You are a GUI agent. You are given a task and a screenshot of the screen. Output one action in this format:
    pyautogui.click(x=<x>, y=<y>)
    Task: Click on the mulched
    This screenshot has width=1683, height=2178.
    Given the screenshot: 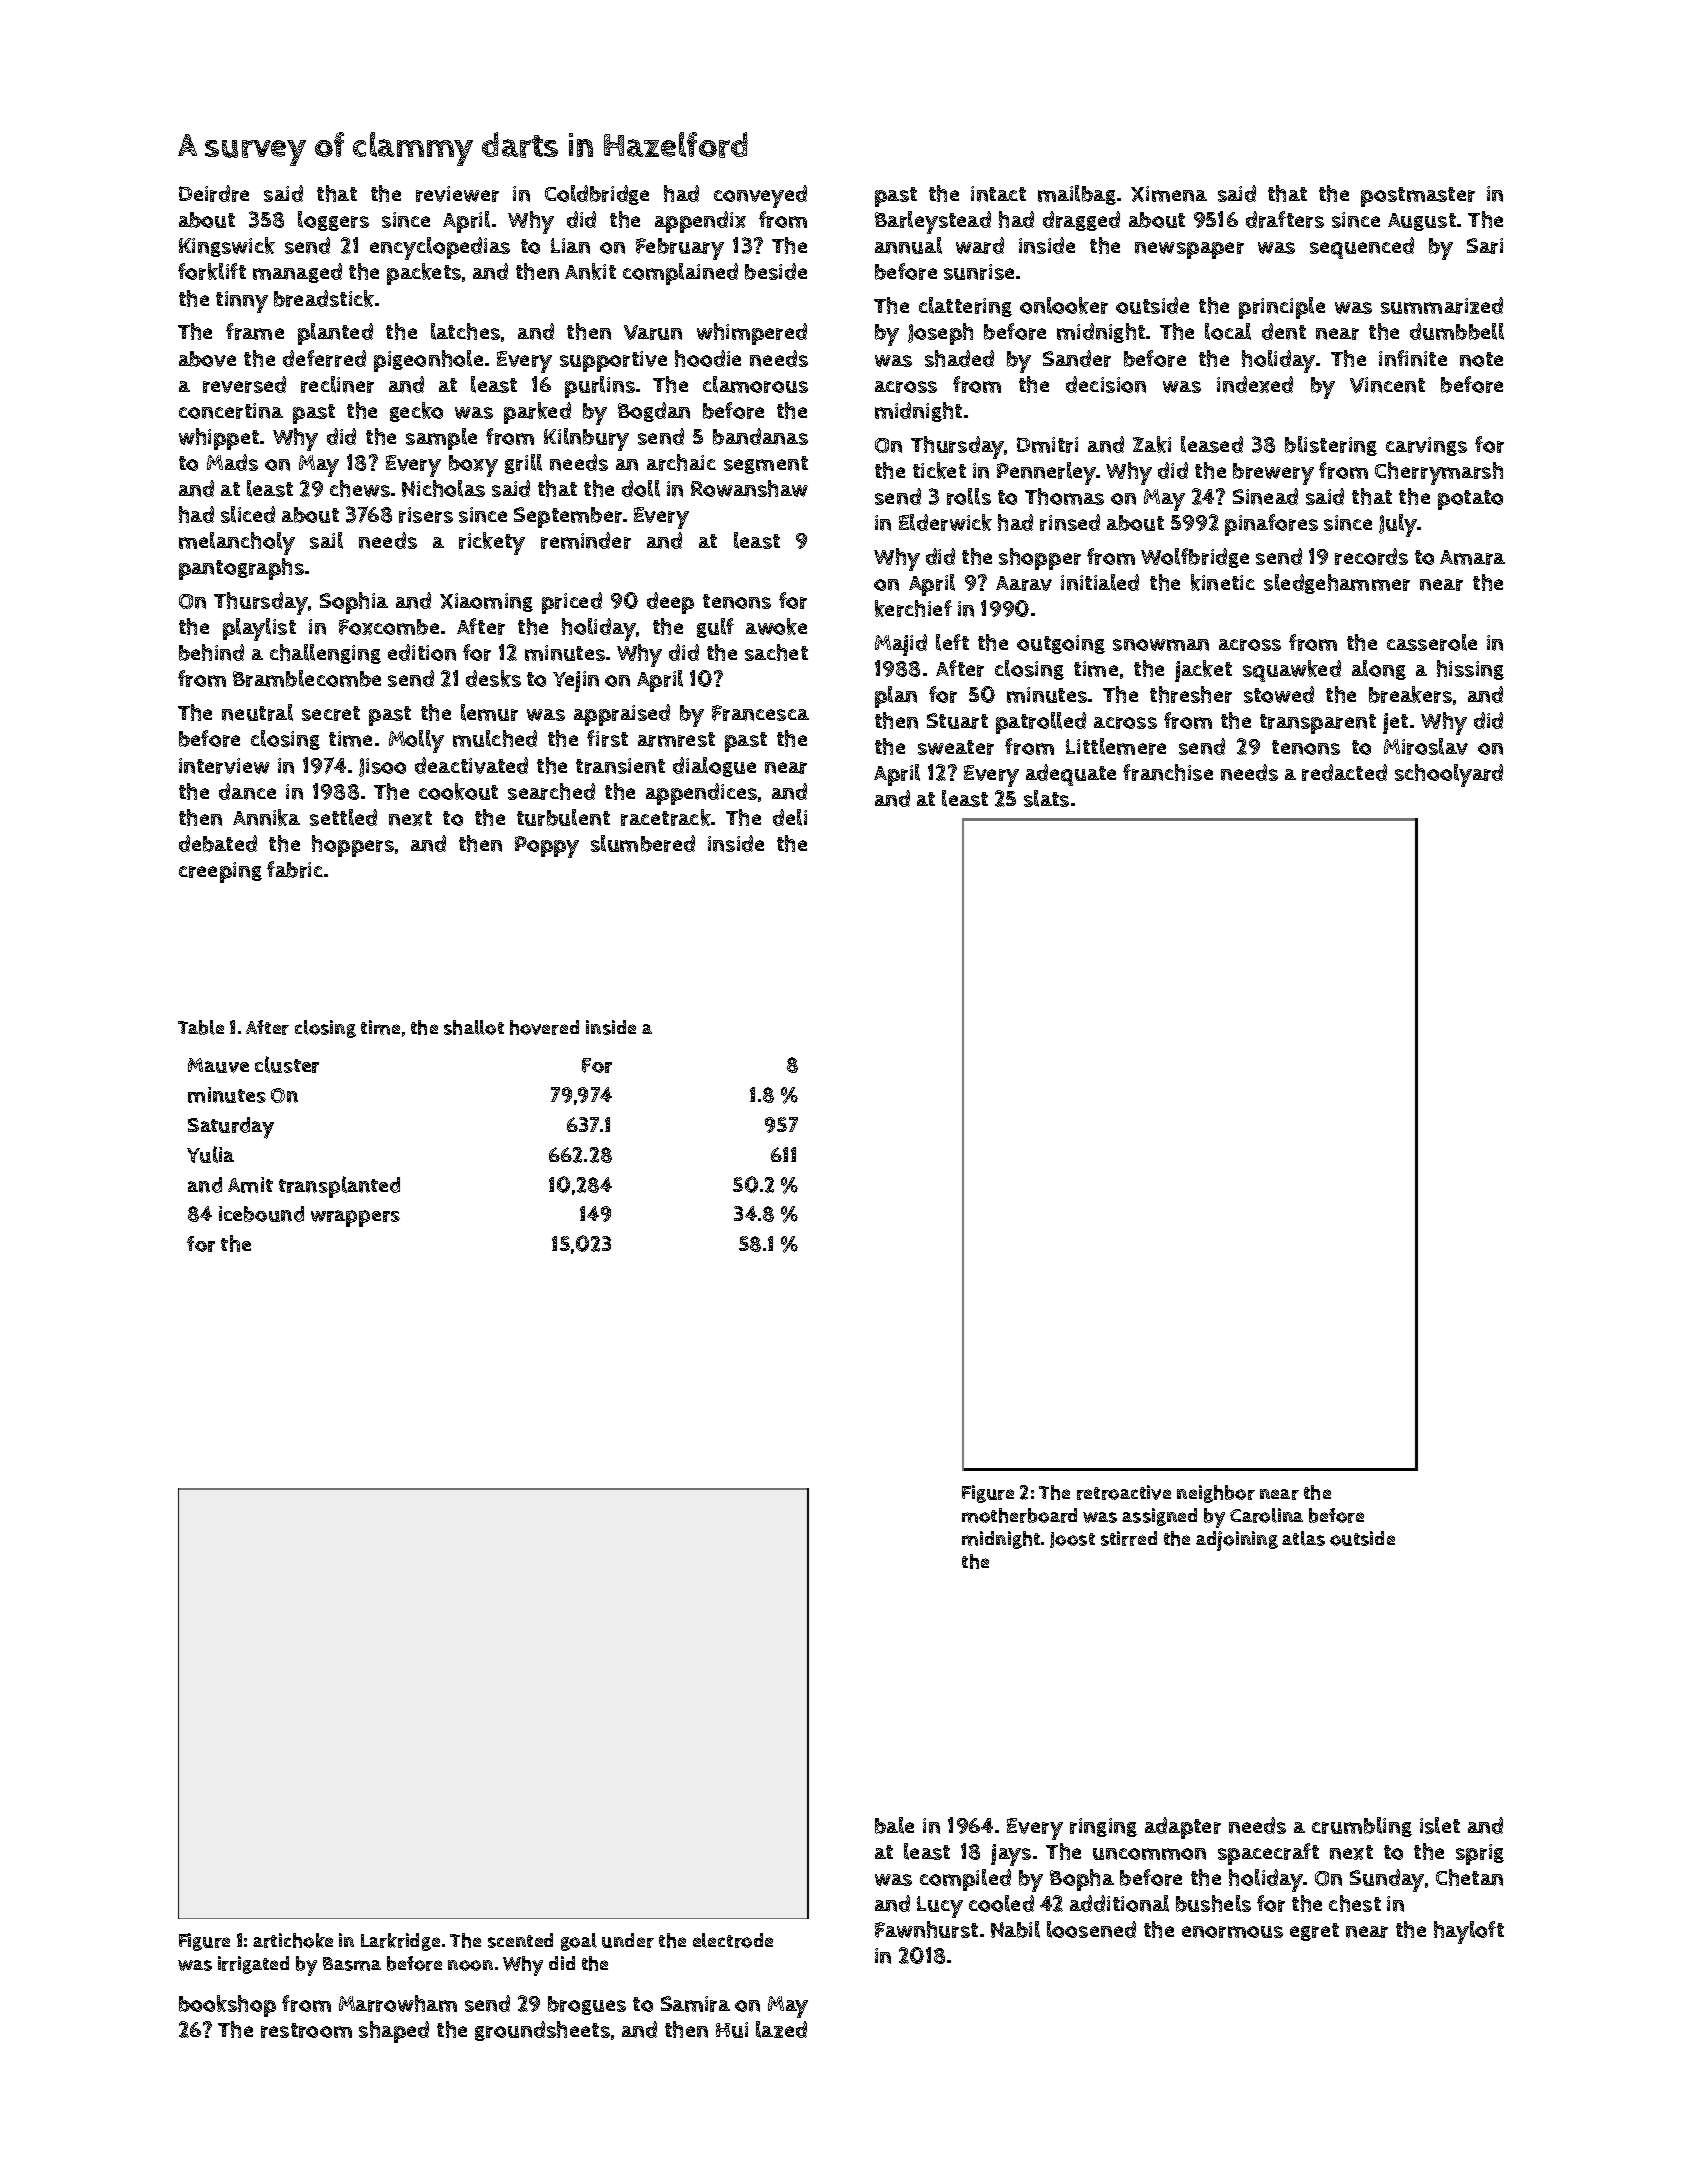 What is the action you would take?
    pyautogui.click(x=495, y=738)
